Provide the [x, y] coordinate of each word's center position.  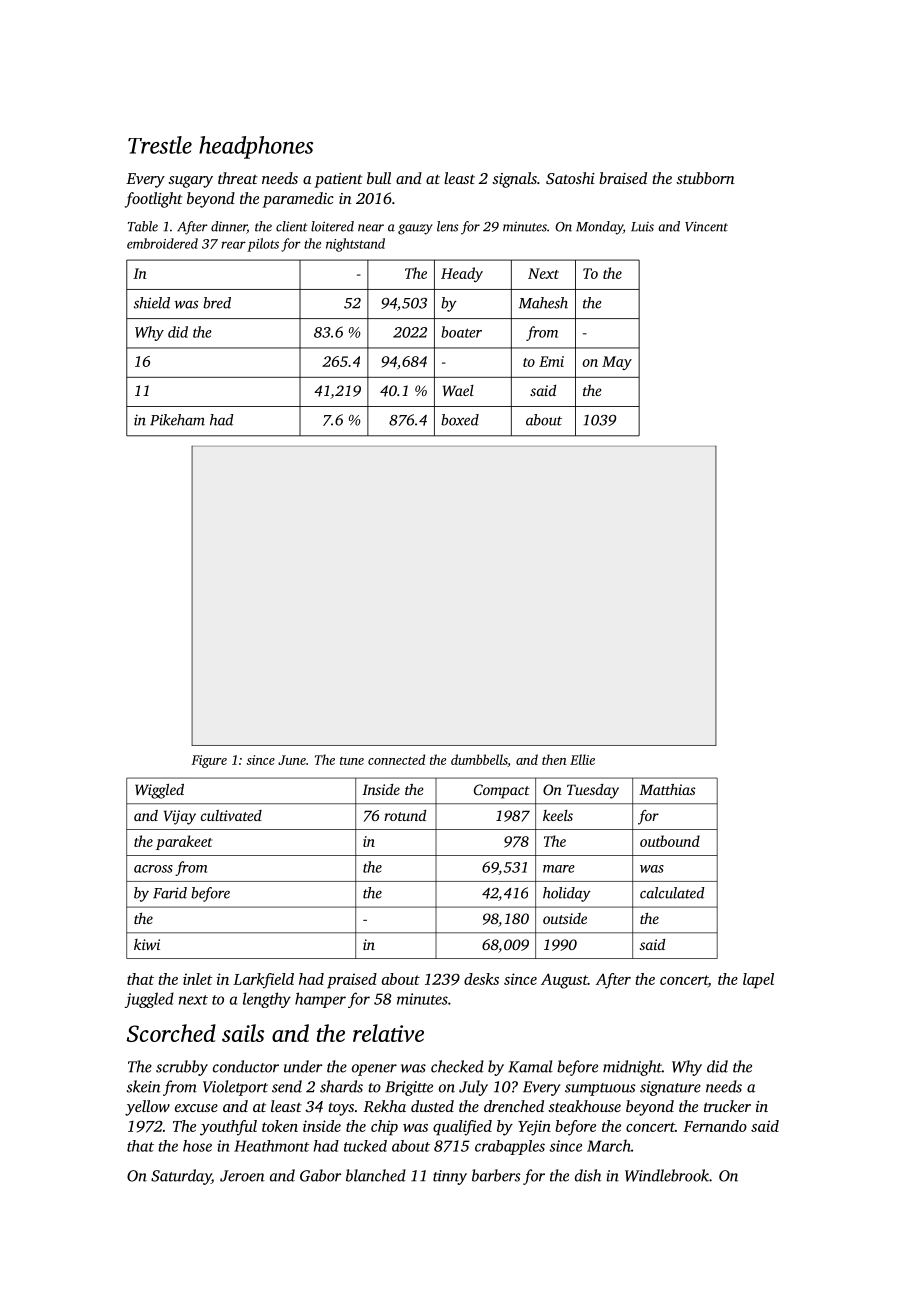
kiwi [147, 944]
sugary [190, 182]
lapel [758, 981]
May [617, 363]
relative [388, 1033]
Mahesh [543, 303]
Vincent [706, 226]
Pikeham [177, 420]
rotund [405, 815]
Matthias [667, 789]
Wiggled [159, 791]
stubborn [705, 178]
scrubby [182, 1068]
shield [152, 303]
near [371, 228]
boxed [460, 420]
